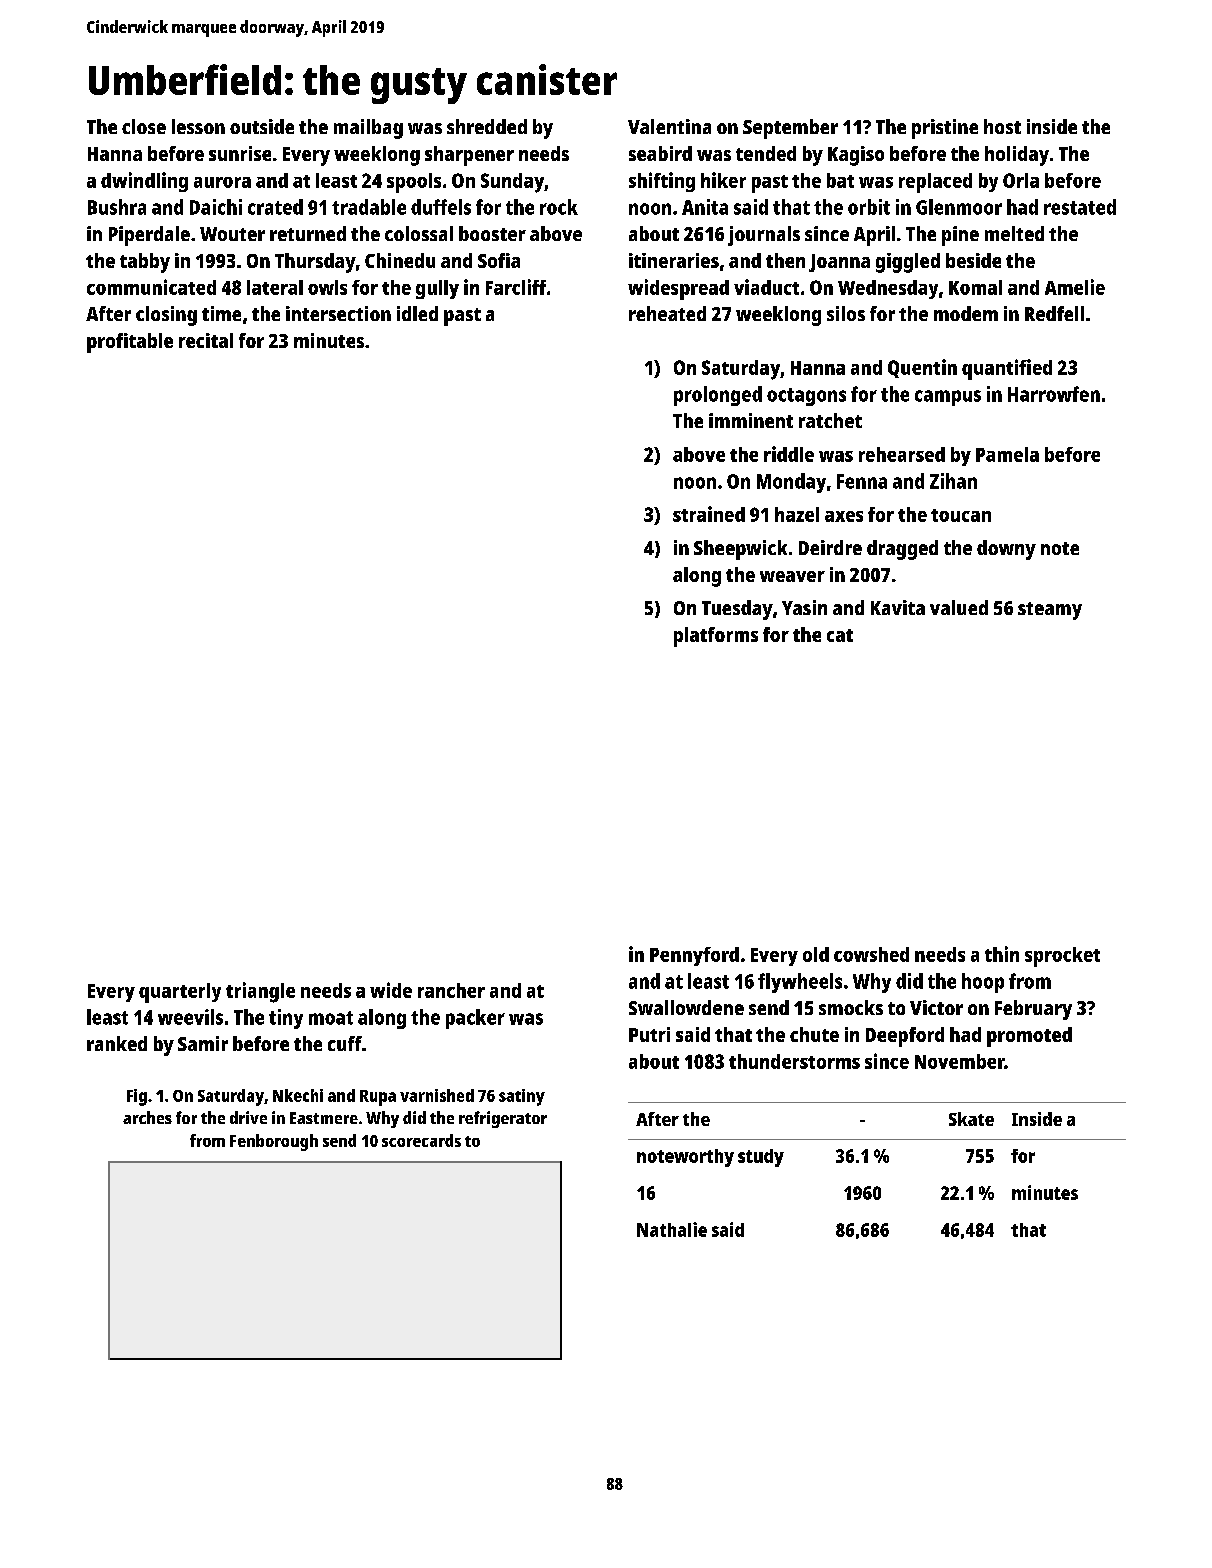 The image size is (1212, 1568). Describe the element at coordinates (1007, 454) in the screenshot. I see `Pamela` at that location.
